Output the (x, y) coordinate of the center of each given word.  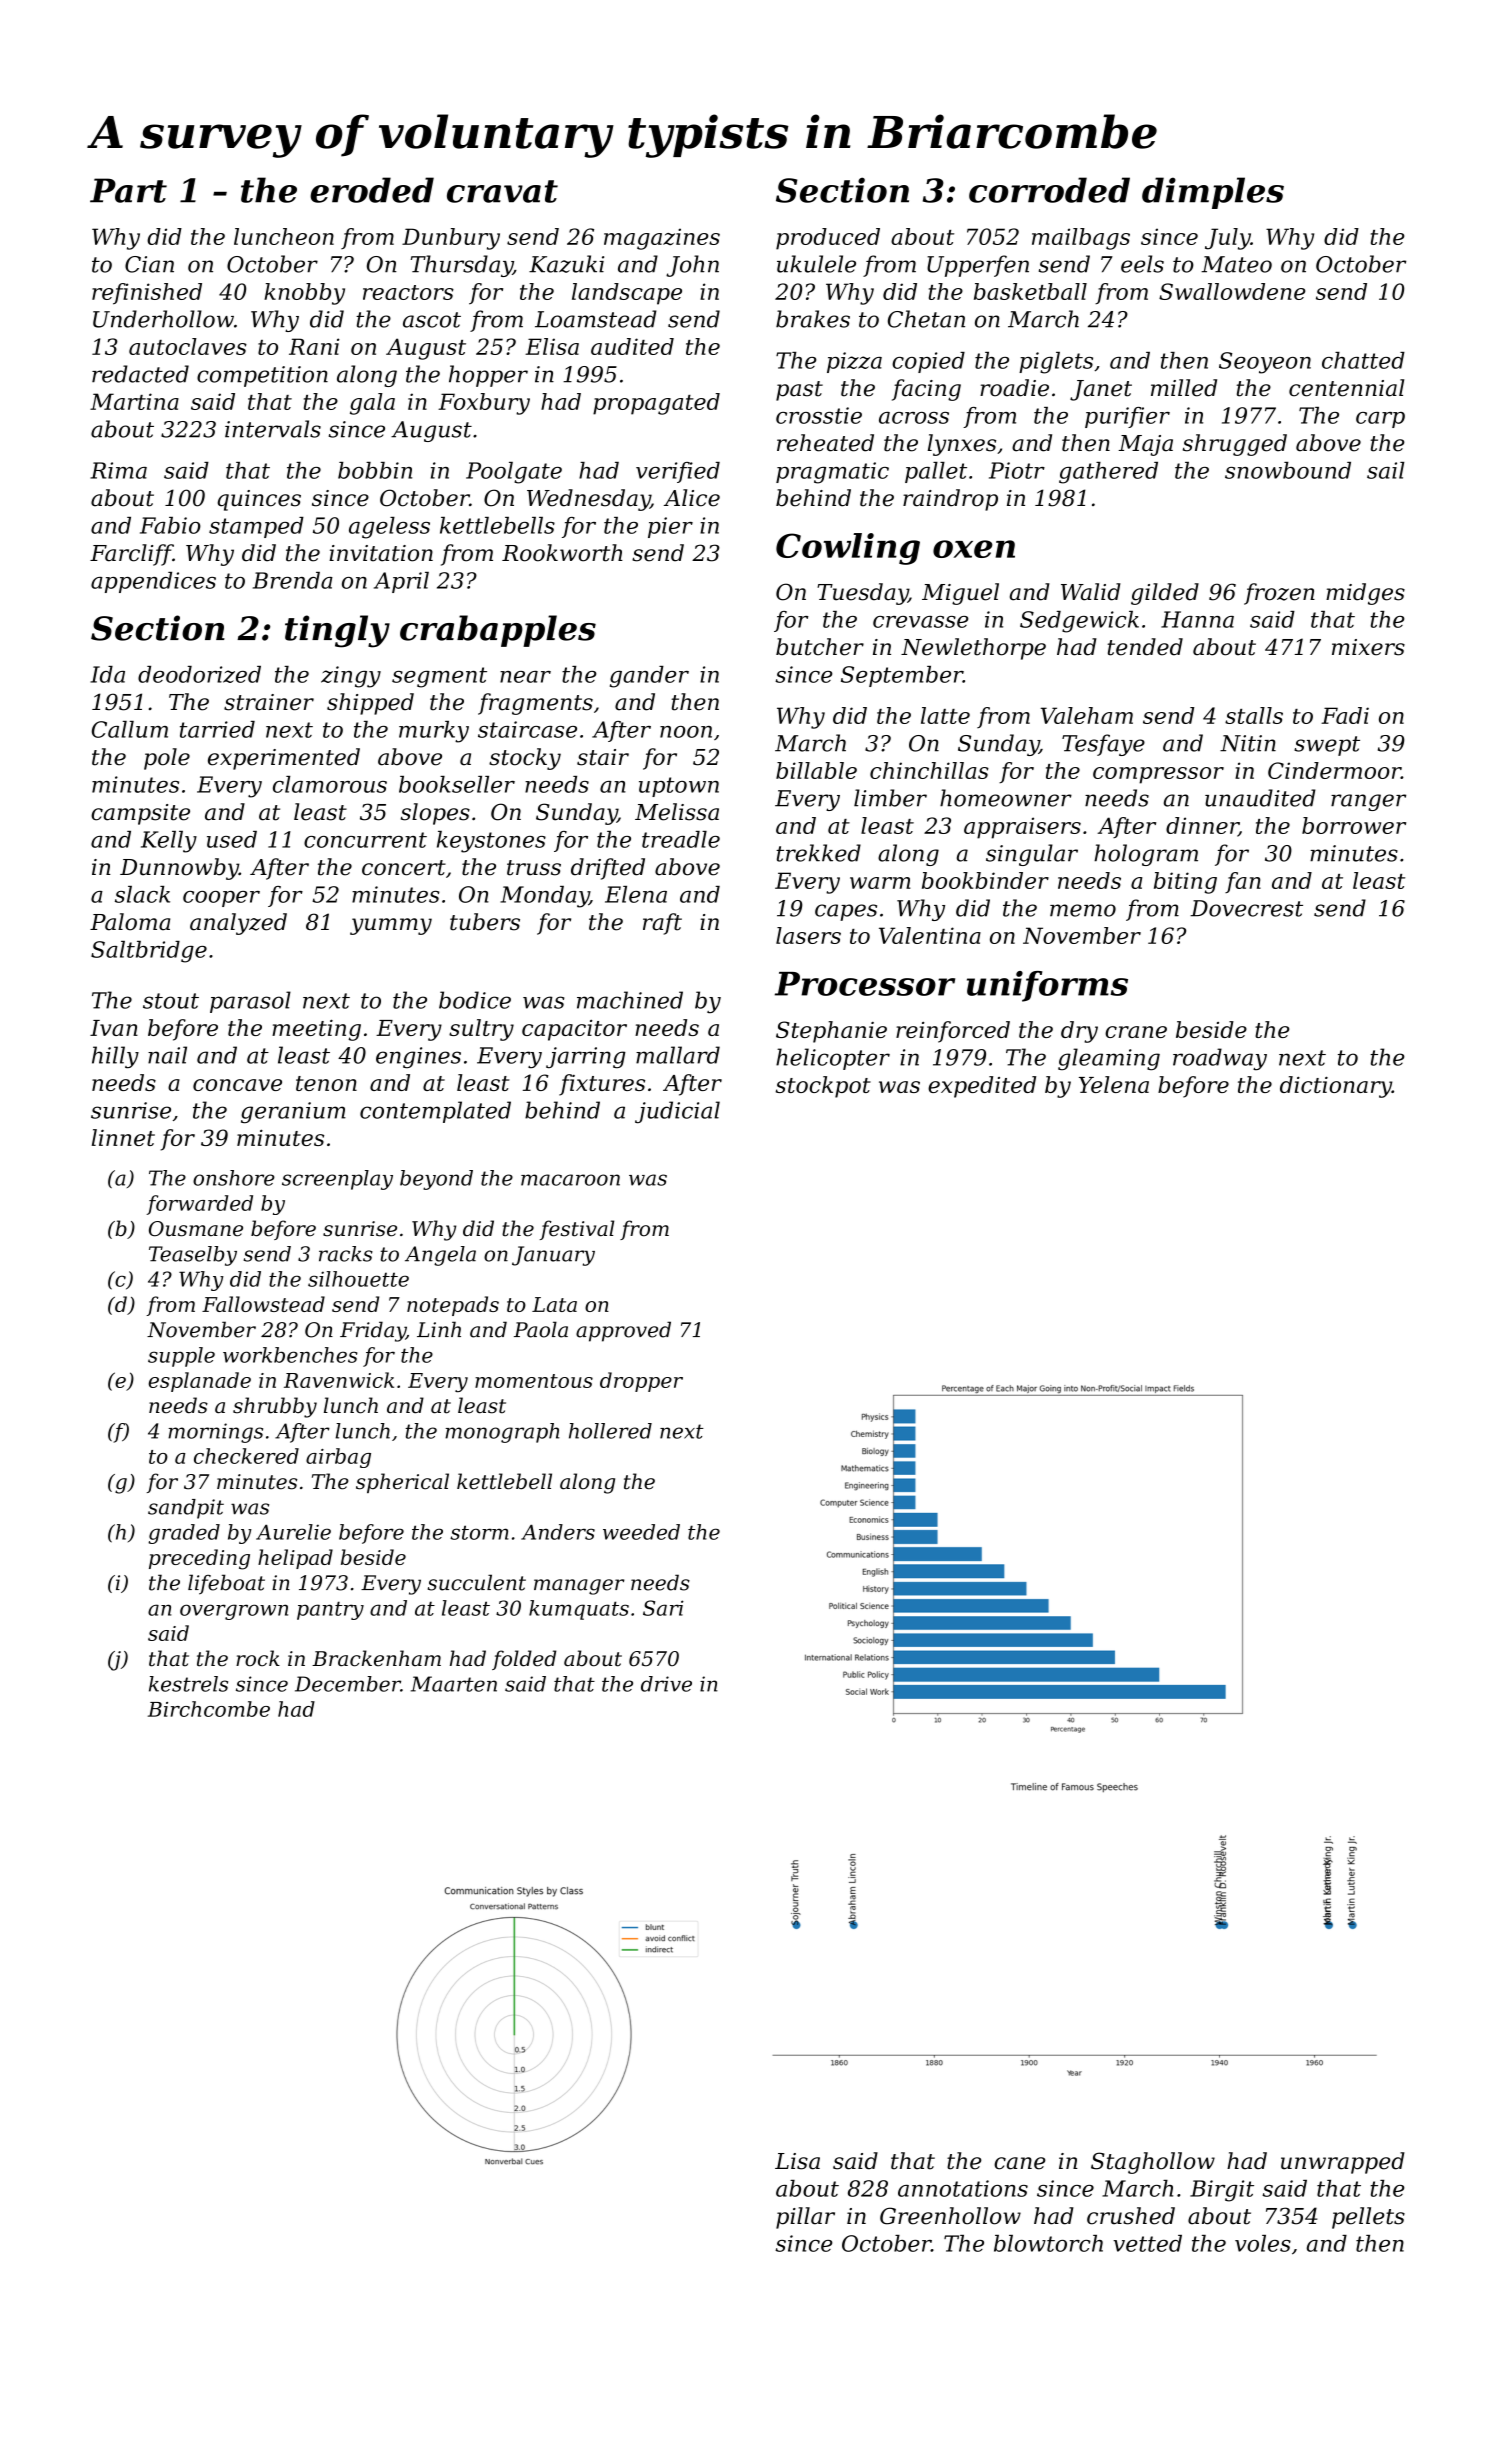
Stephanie (831, 1032)
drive (666, 1684)
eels (1142, 264)
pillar (805, 2218)
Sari (663, 1608)
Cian (149, 264)
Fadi (1345, 715)
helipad (295, 1559)
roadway (1220, 1059)
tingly (337, 631)
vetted (1147, 2243)
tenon (326, 1083)
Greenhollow (950, 2216)
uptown (679, 787)
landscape (627, 294)
